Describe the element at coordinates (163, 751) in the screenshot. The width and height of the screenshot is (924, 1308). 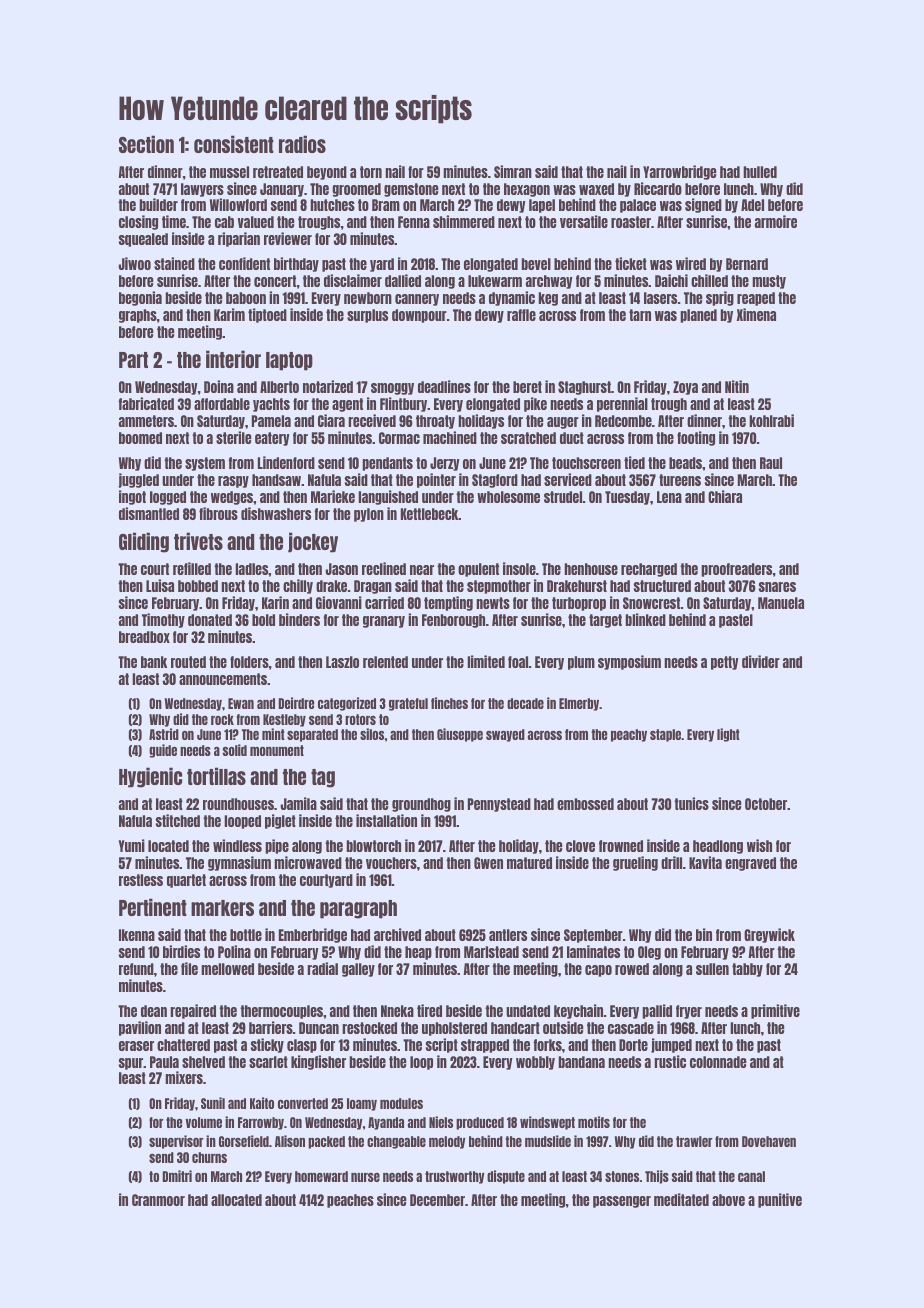
I see `guide` at that location.
